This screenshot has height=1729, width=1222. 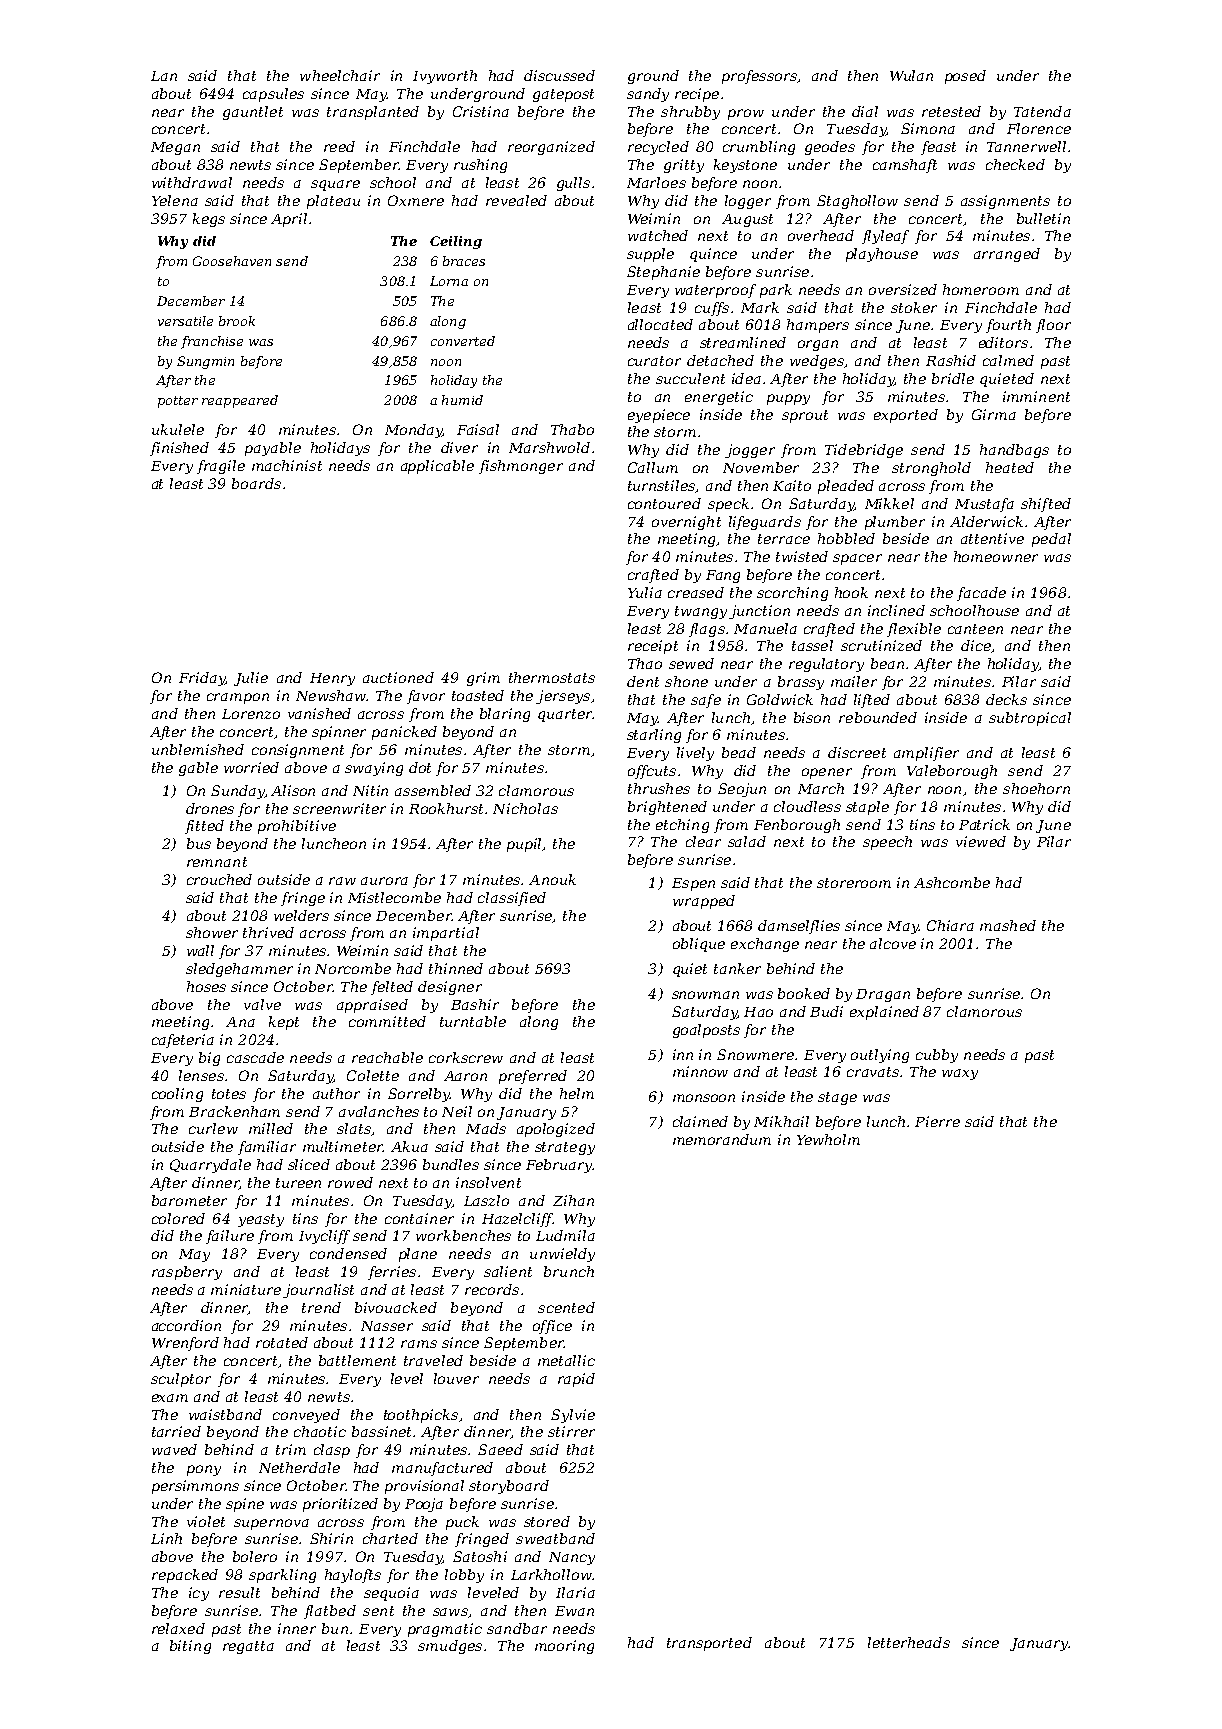 I want to click on curlew, so click(x=213, y=1128).
